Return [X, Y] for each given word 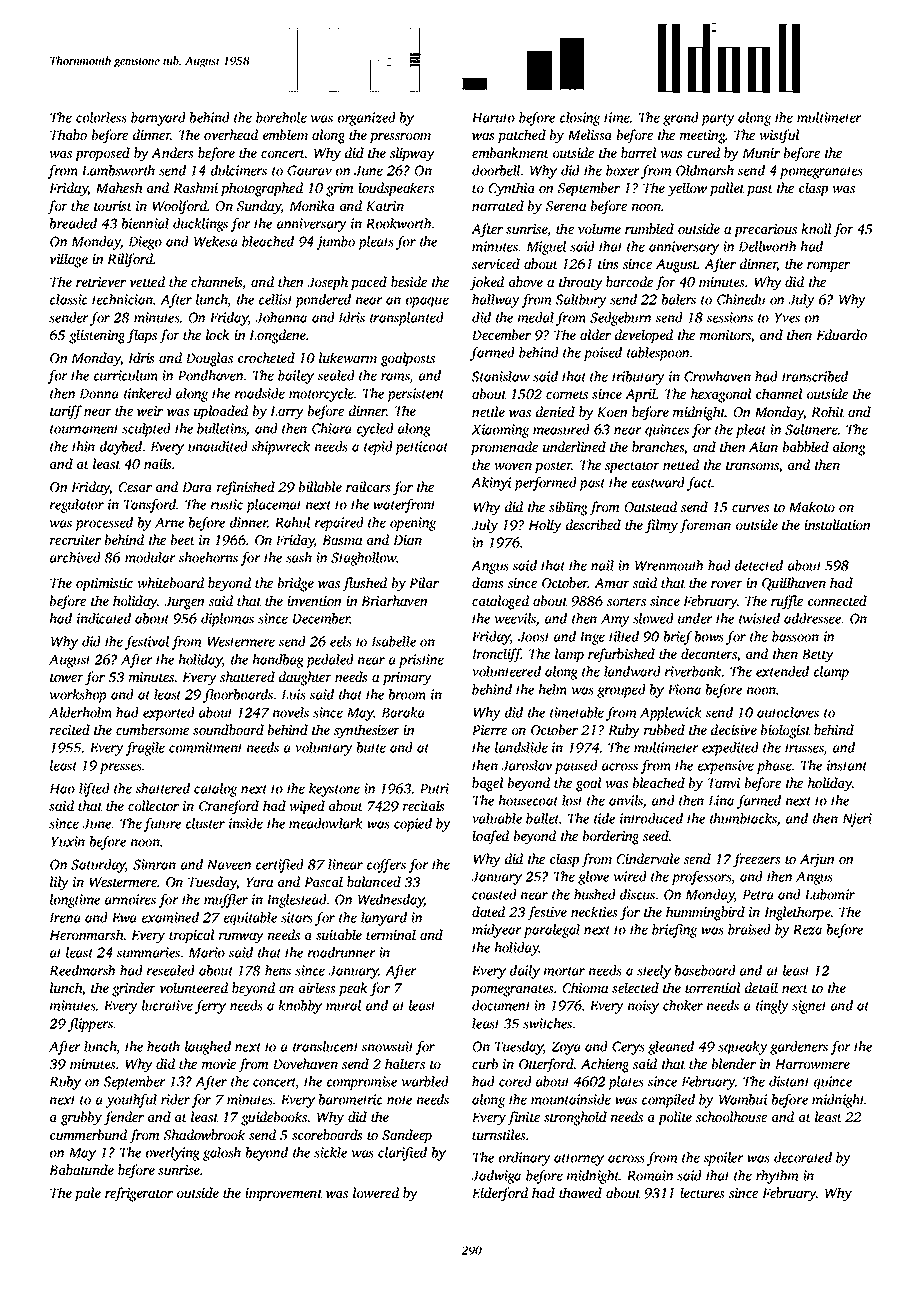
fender [124, 1118]
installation [837, 524]
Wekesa [216, 241]
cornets [567, 394]
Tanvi [724, 783]
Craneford [229, 807]
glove [593, 878]
